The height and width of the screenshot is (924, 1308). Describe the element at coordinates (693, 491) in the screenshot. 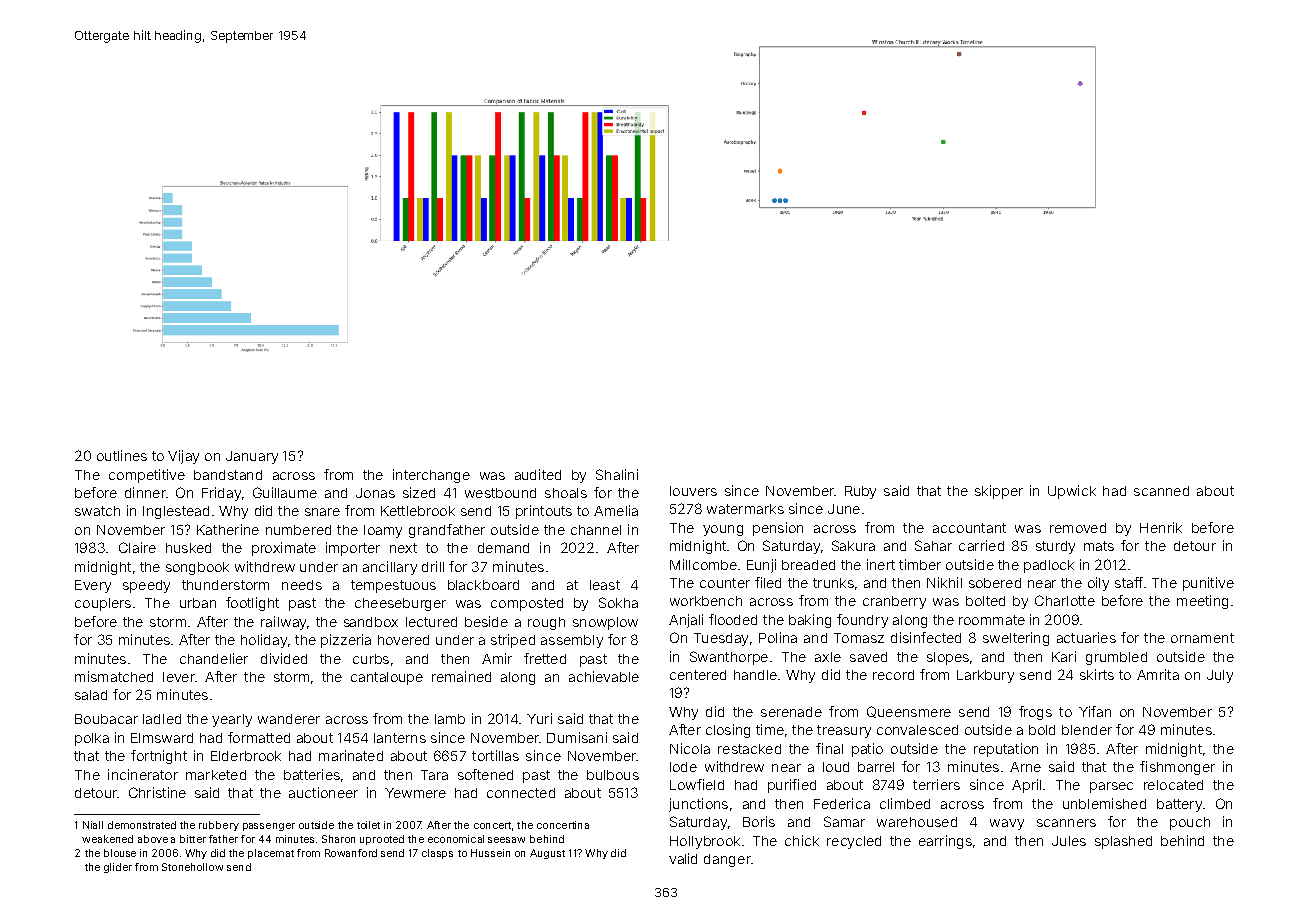

I see `louvers` at that location.
